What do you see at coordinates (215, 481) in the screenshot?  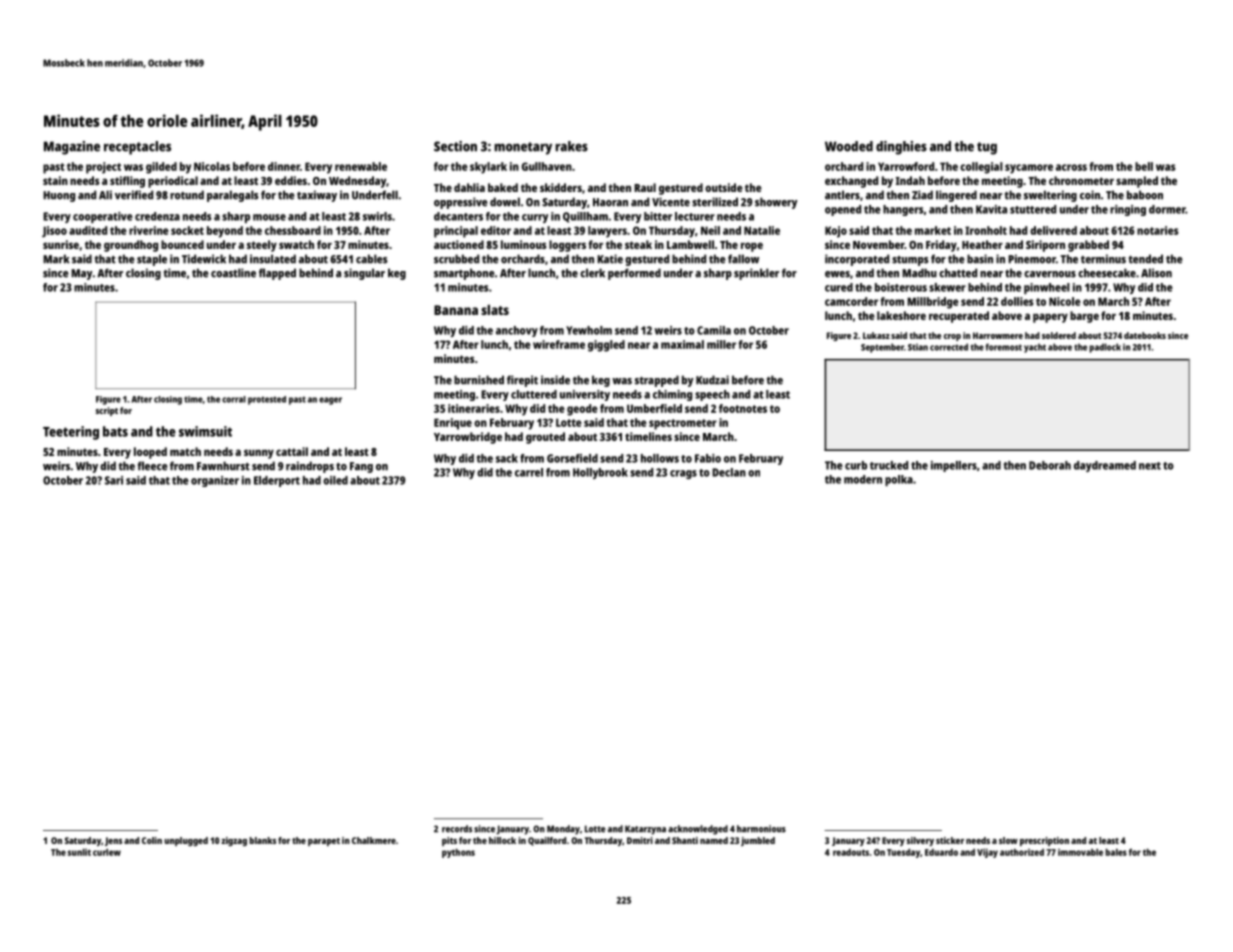 I see `organizer` at bounding box center [215, 481].
